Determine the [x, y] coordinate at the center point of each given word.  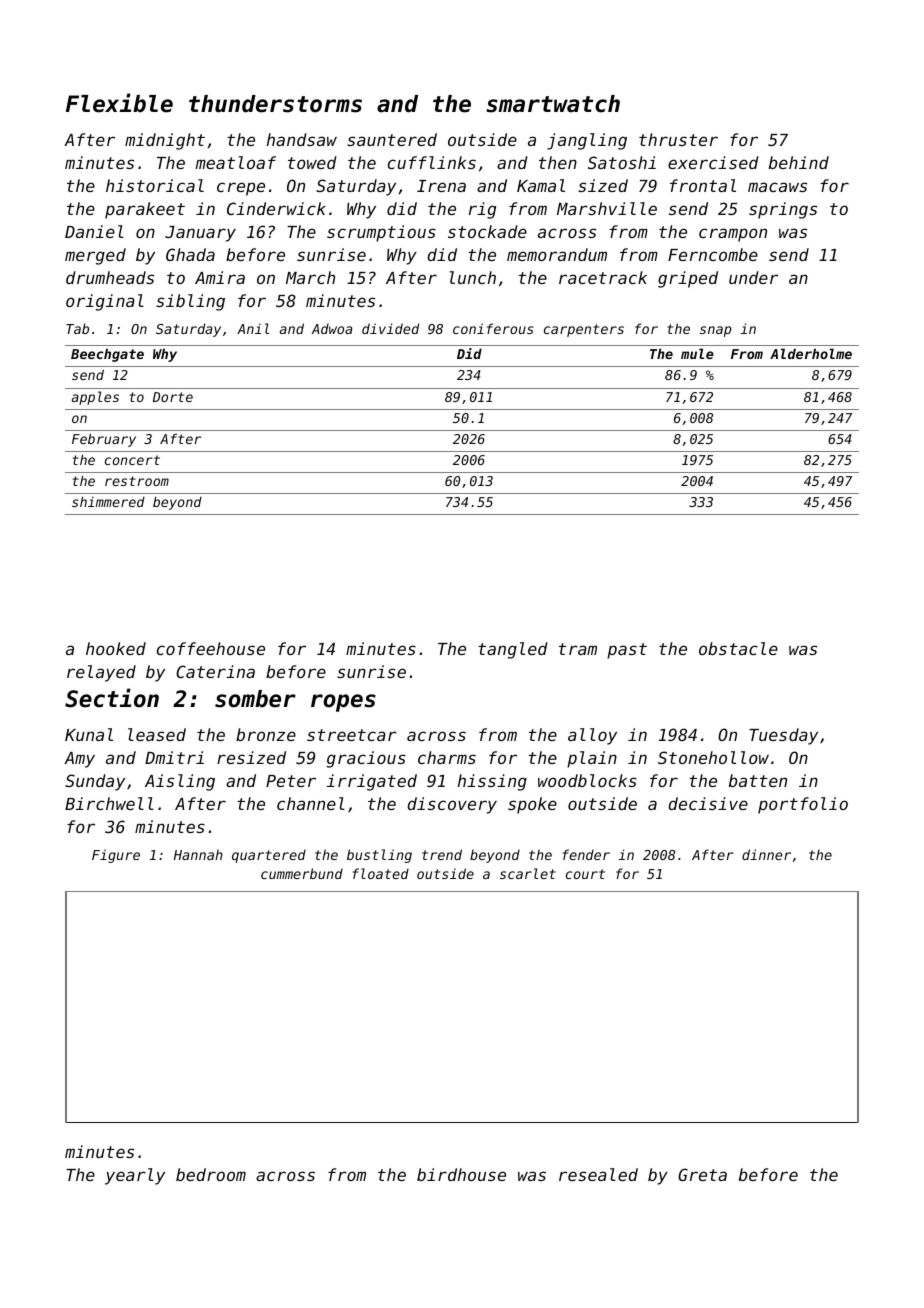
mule [697, 353]
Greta [702, 1174]
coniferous [493, 328]
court [585, 874]
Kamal [541, 185]
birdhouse [461, 1174]
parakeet [145, 210]
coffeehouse [211, 648]
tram [578, 649]
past [627, 651]
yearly [135, 1176]
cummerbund [302, 873]
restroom [137, 481]
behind [799, 162]
